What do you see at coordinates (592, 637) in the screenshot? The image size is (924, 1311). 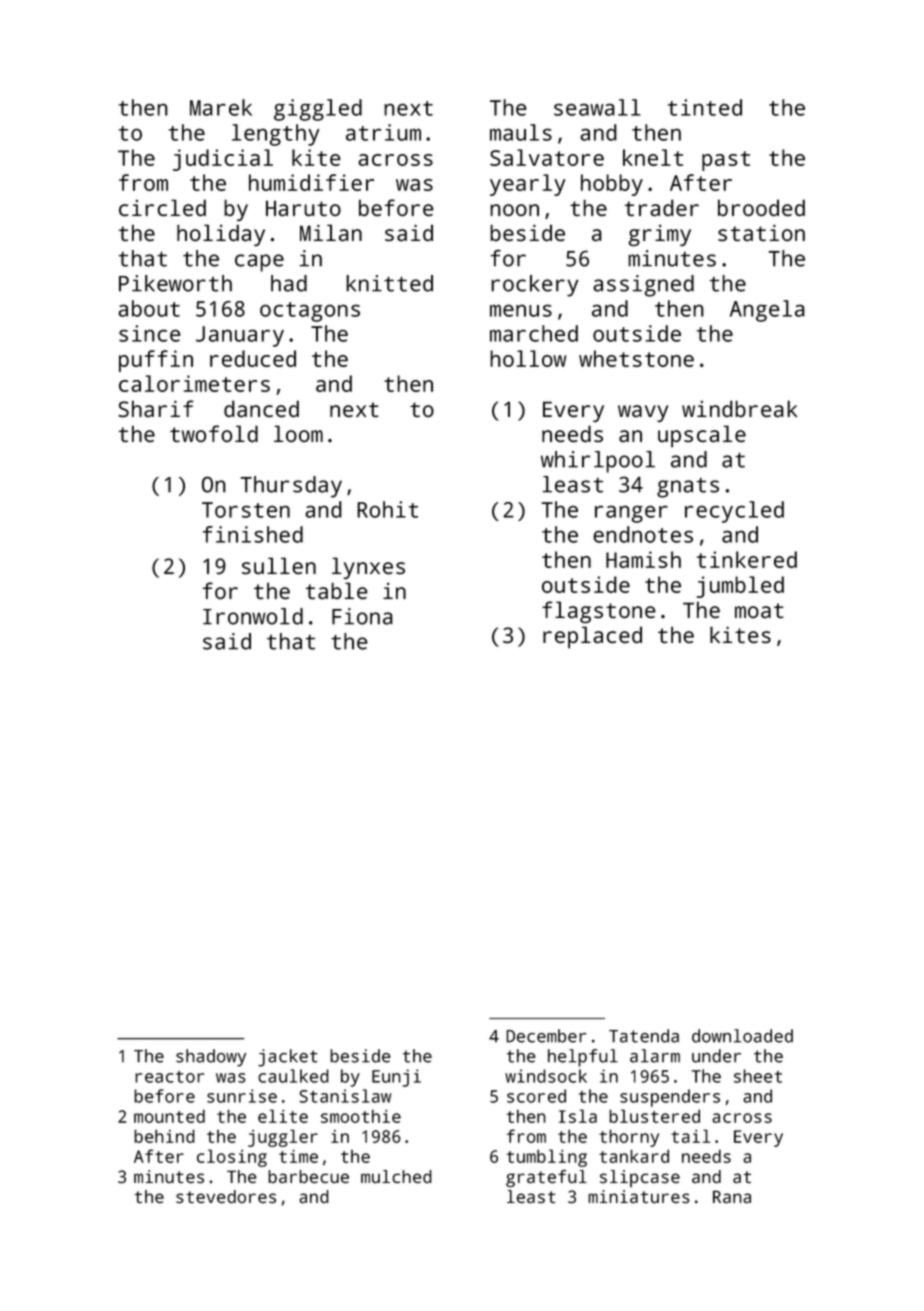 I see `replaced` at bounding box center [592, 637].
